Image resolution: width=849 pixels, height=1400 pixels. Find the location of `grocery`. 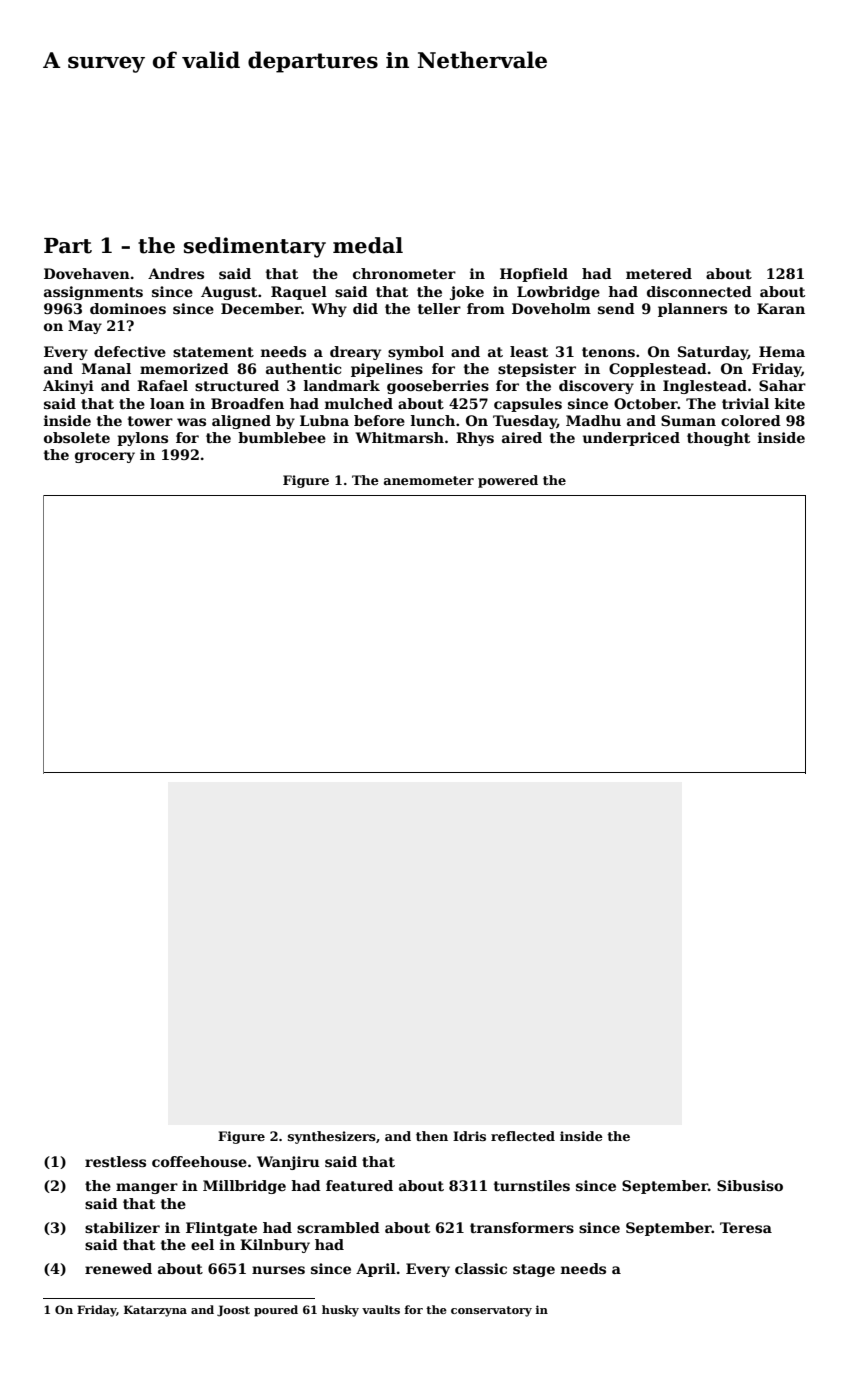

grocery is located at coordinates (105, 457).
